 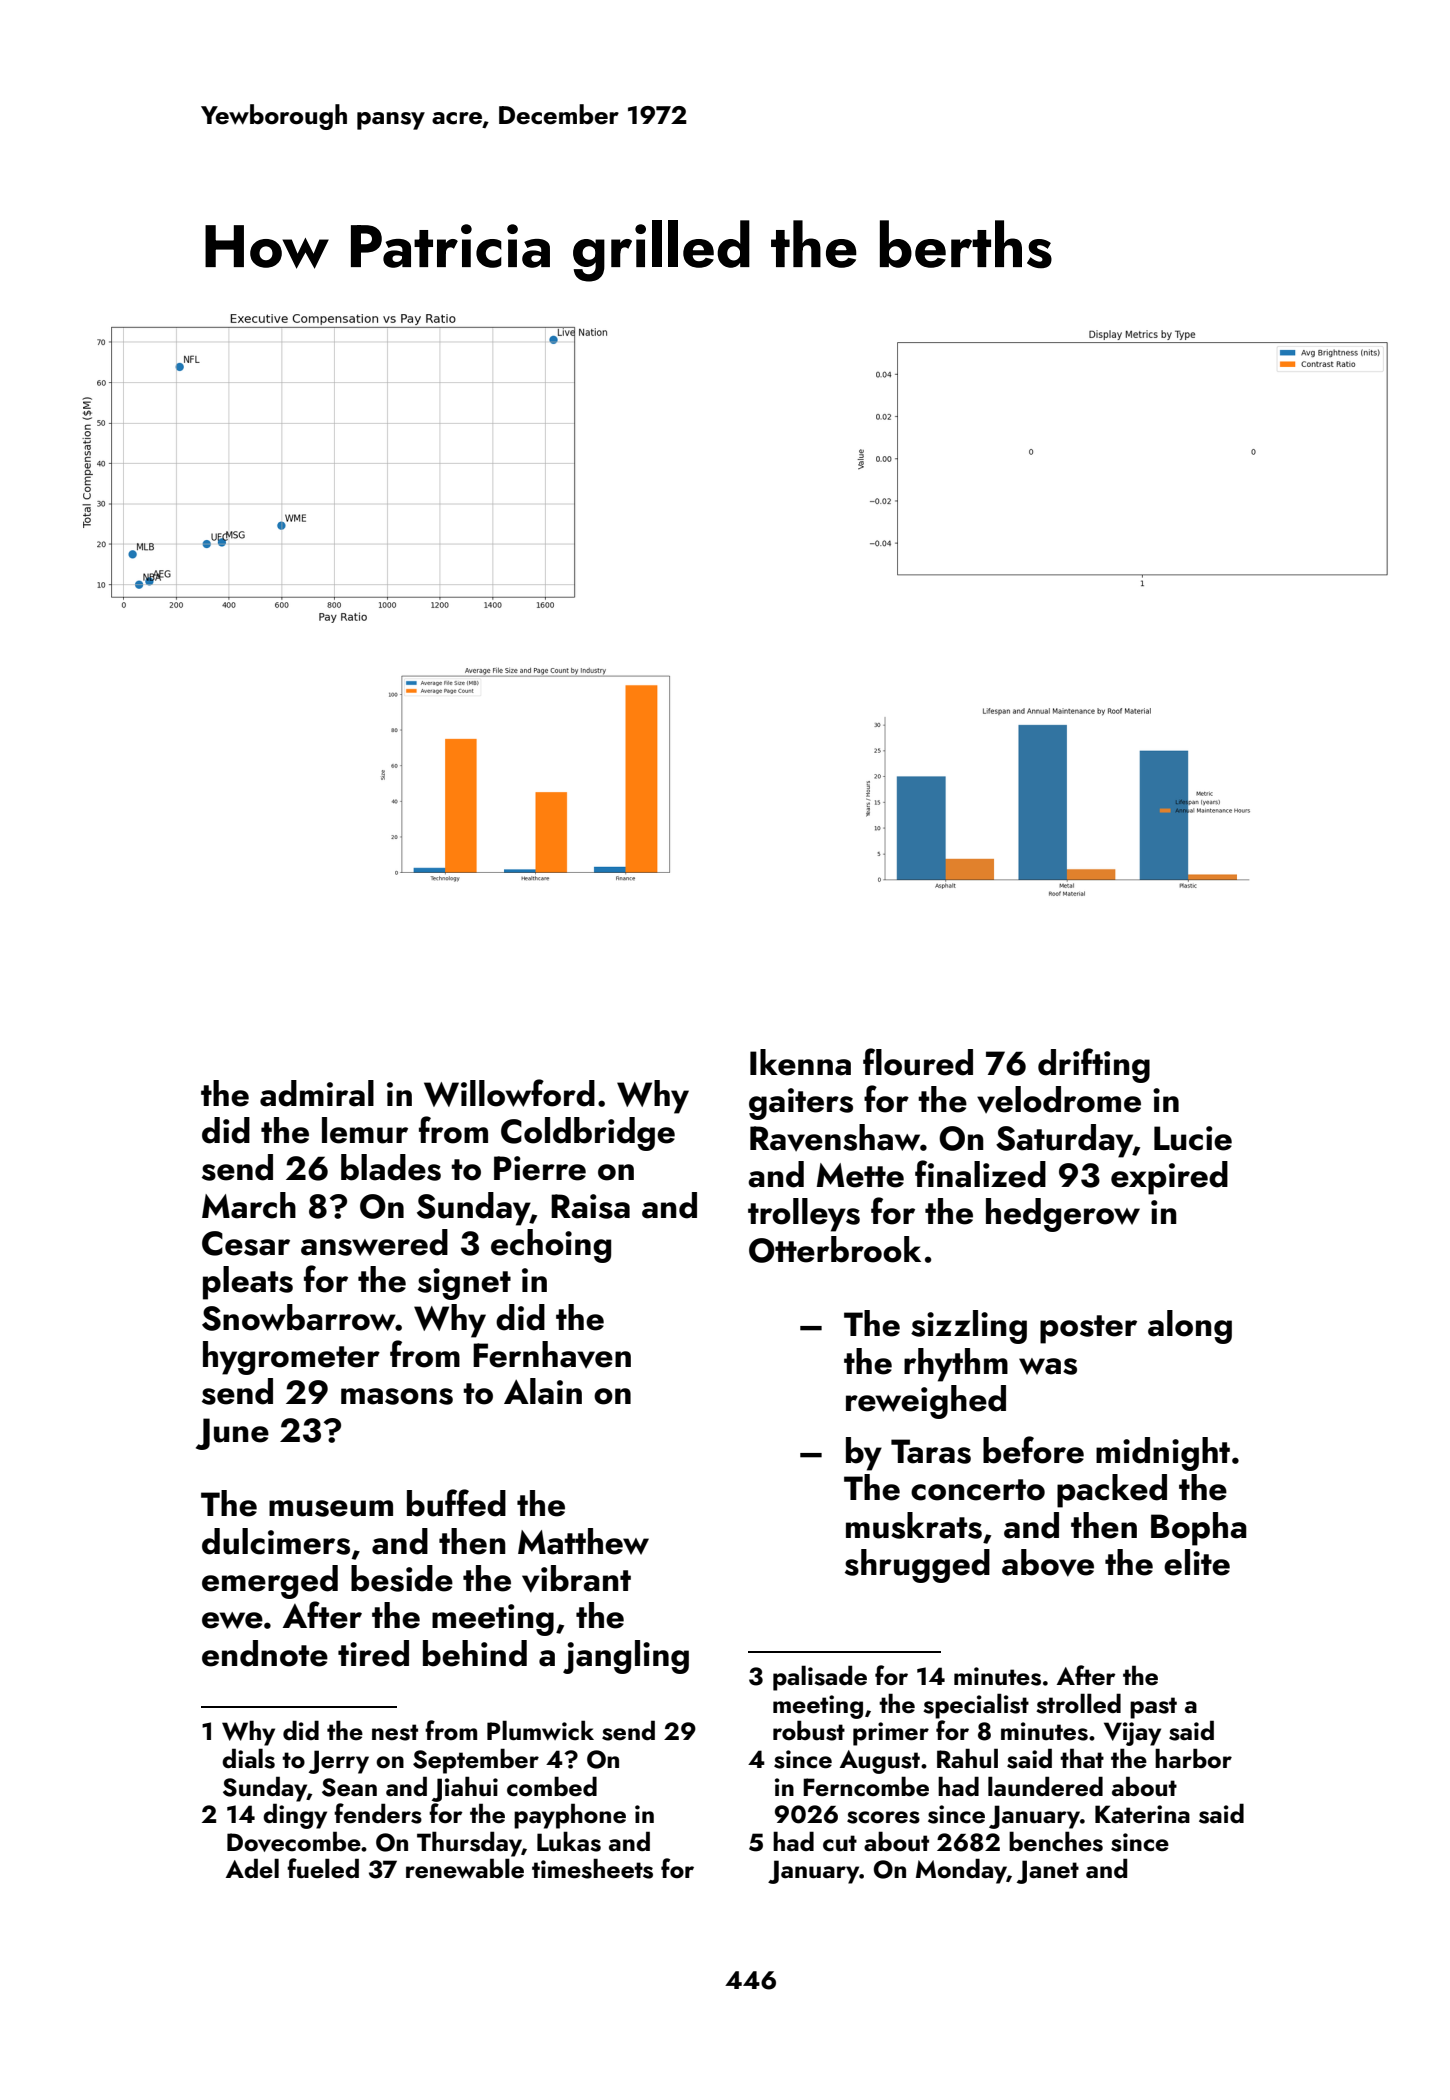 I want to click on Lucie, so click(x=1193, y=1138).
